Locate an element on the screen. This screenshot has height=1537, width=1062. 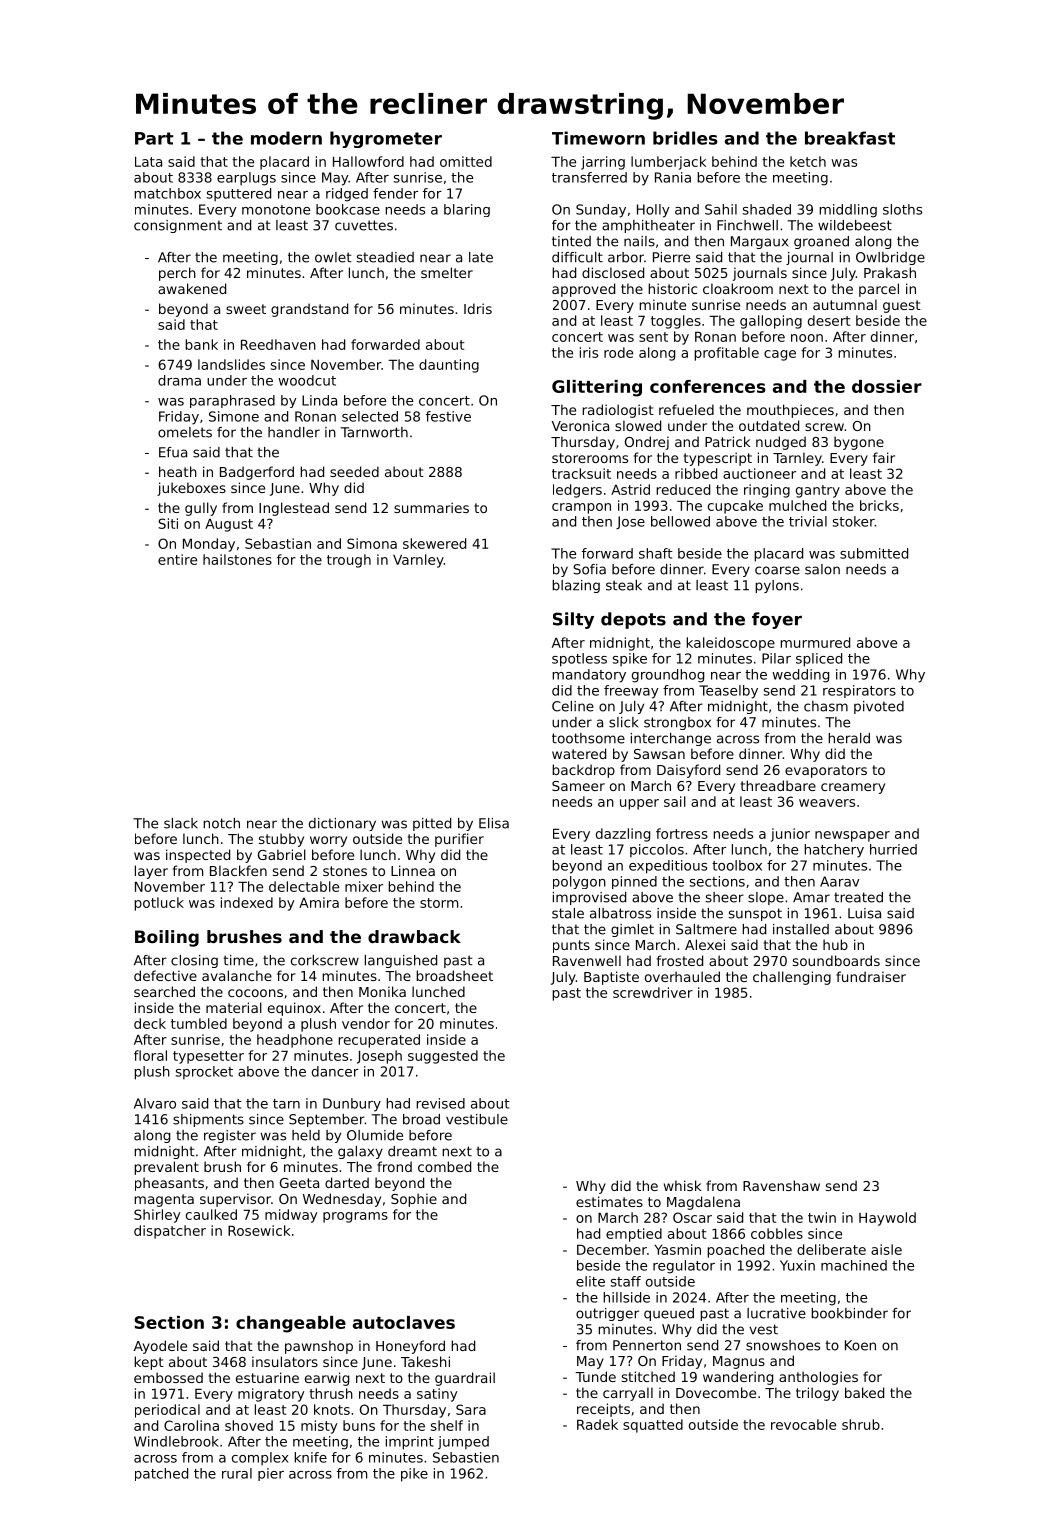
backdrop is located at coordinates (583, 771).
